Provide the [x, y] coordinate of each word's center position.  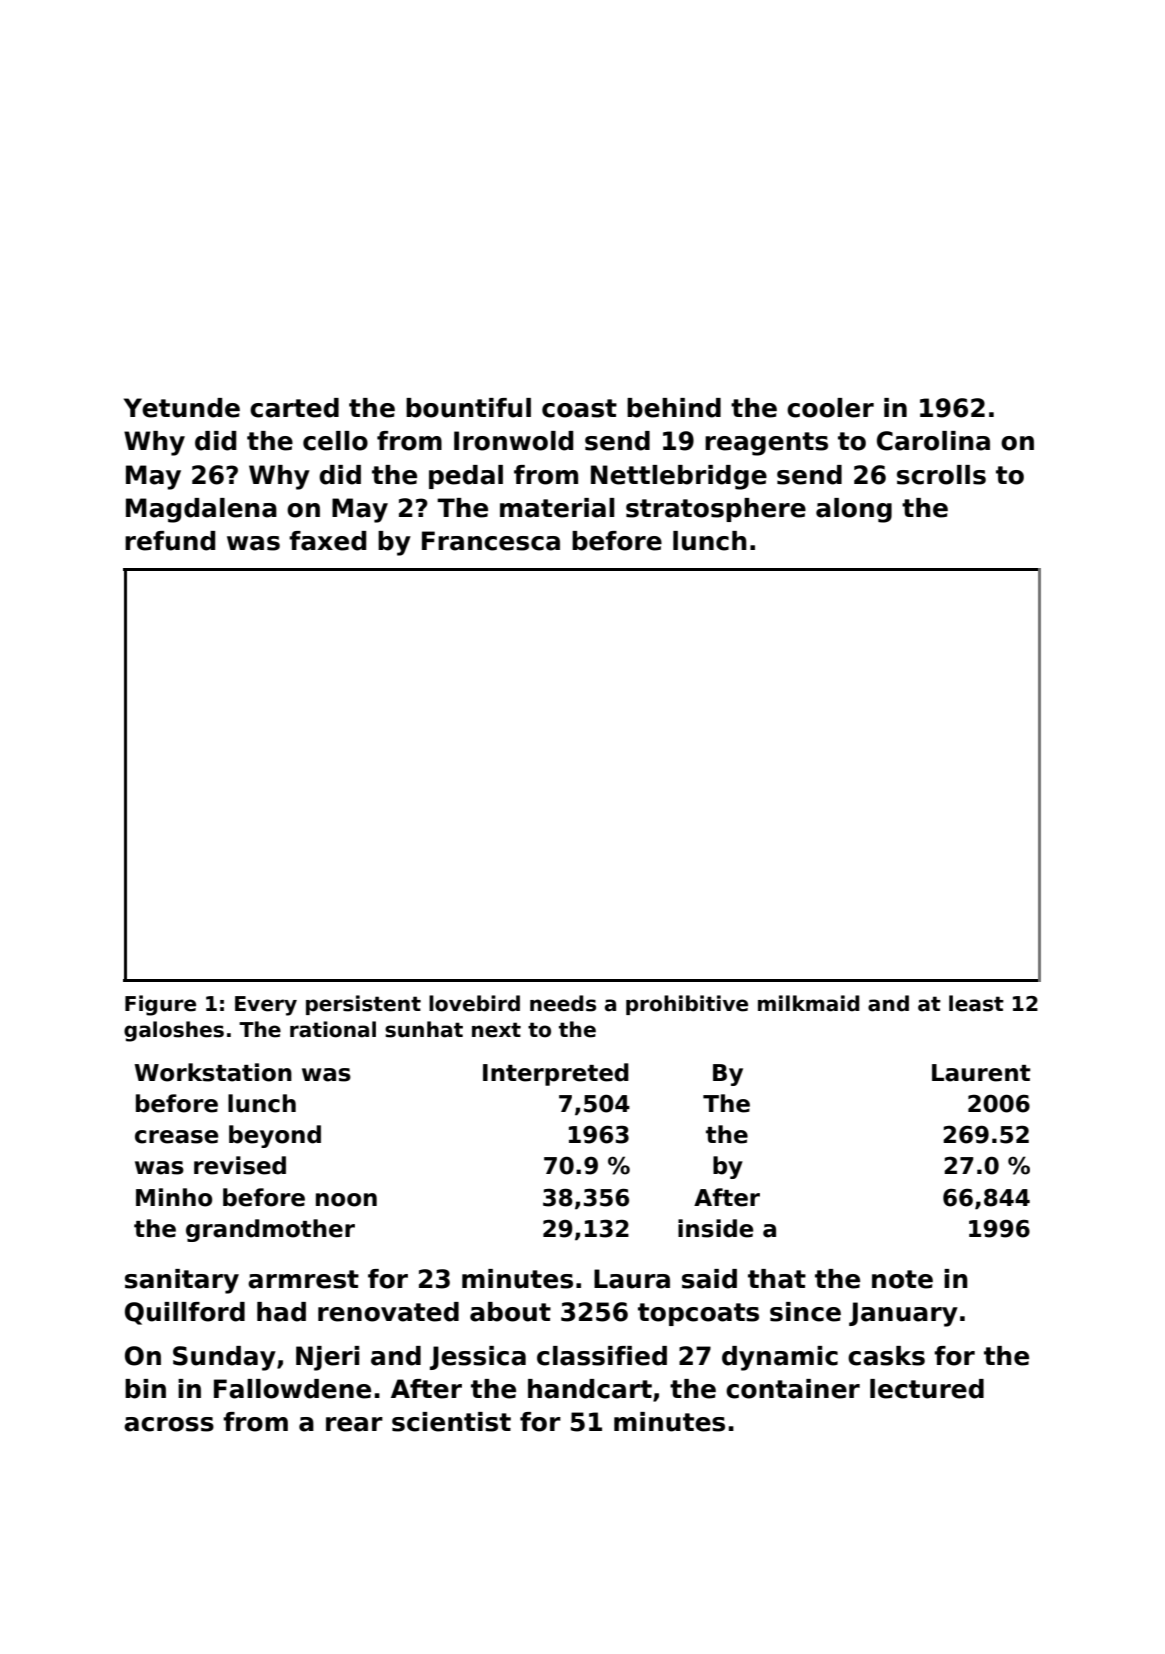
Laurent [981, 1073]
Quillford [185, 1313]
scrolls [941, 475]
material [557, 508]
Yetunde [182, 408]
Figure [160, 1005]
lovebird [474, 1003]
